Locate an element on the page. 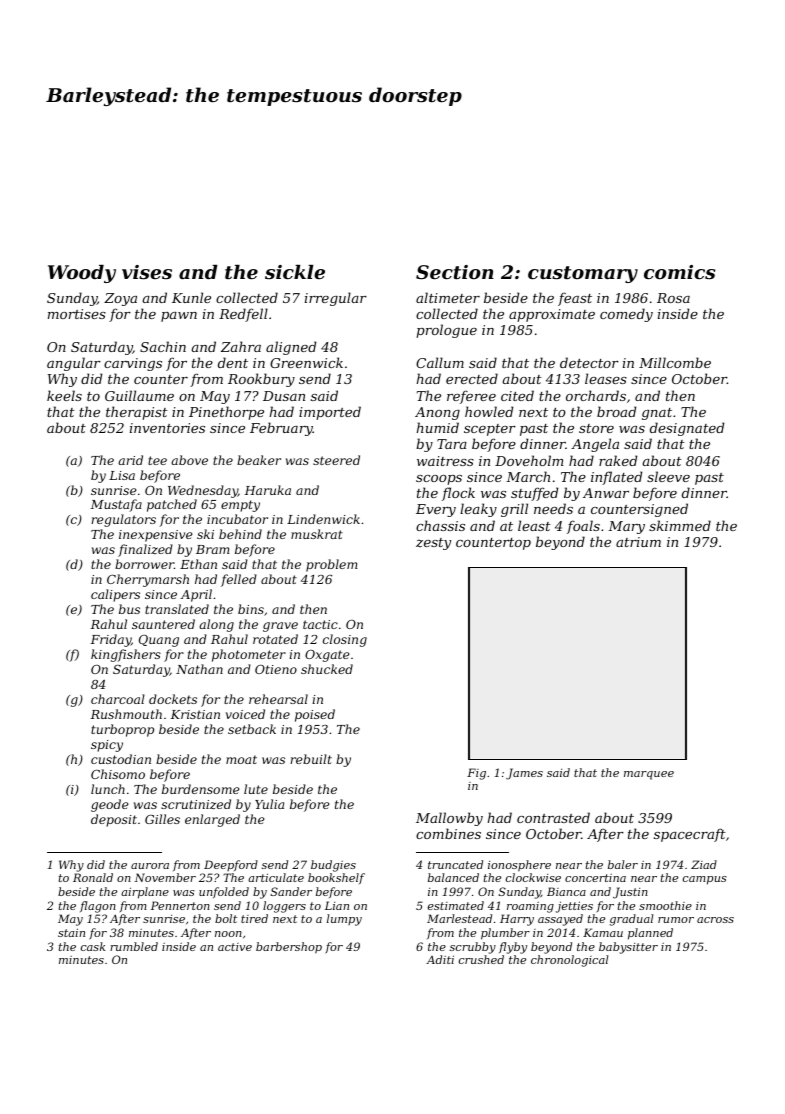 This document has height=1114, width=785. budgies is located at coordinates (333, 866).
